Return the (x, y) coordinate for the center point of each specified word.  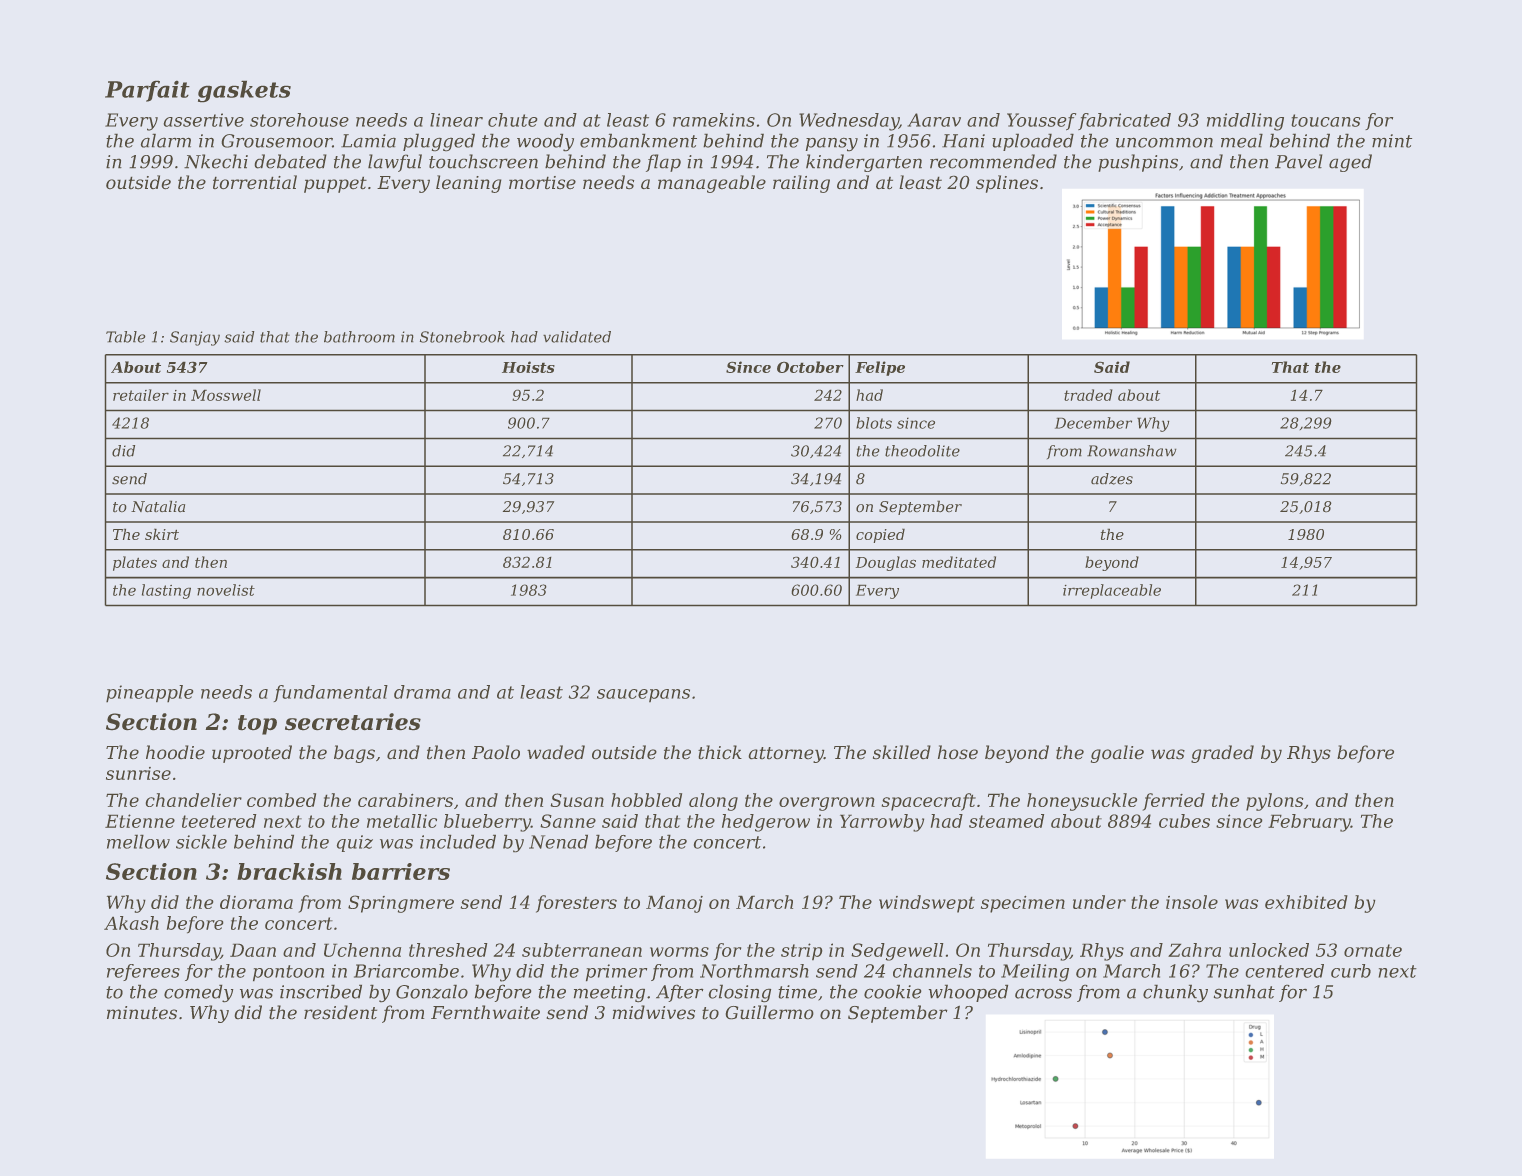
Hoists (528, 367)
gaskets (244, 91)
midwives (653, 1012)
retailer (141, 395)
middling (1245, 122)
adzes (1112, 479)
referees (143, 972)
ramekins (714, 120)
